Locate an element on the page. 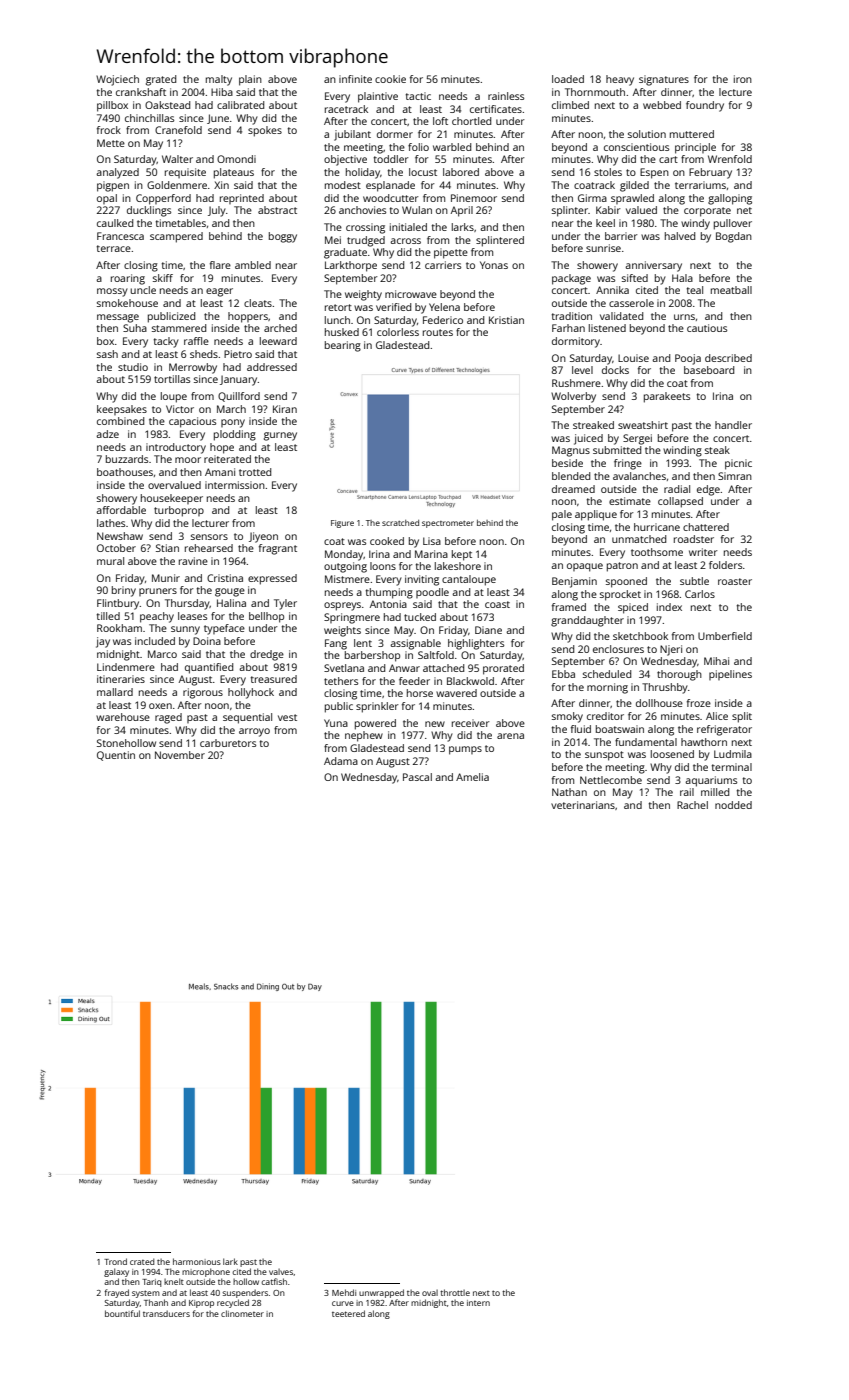  Girma is located at coordinates (592, 198).
